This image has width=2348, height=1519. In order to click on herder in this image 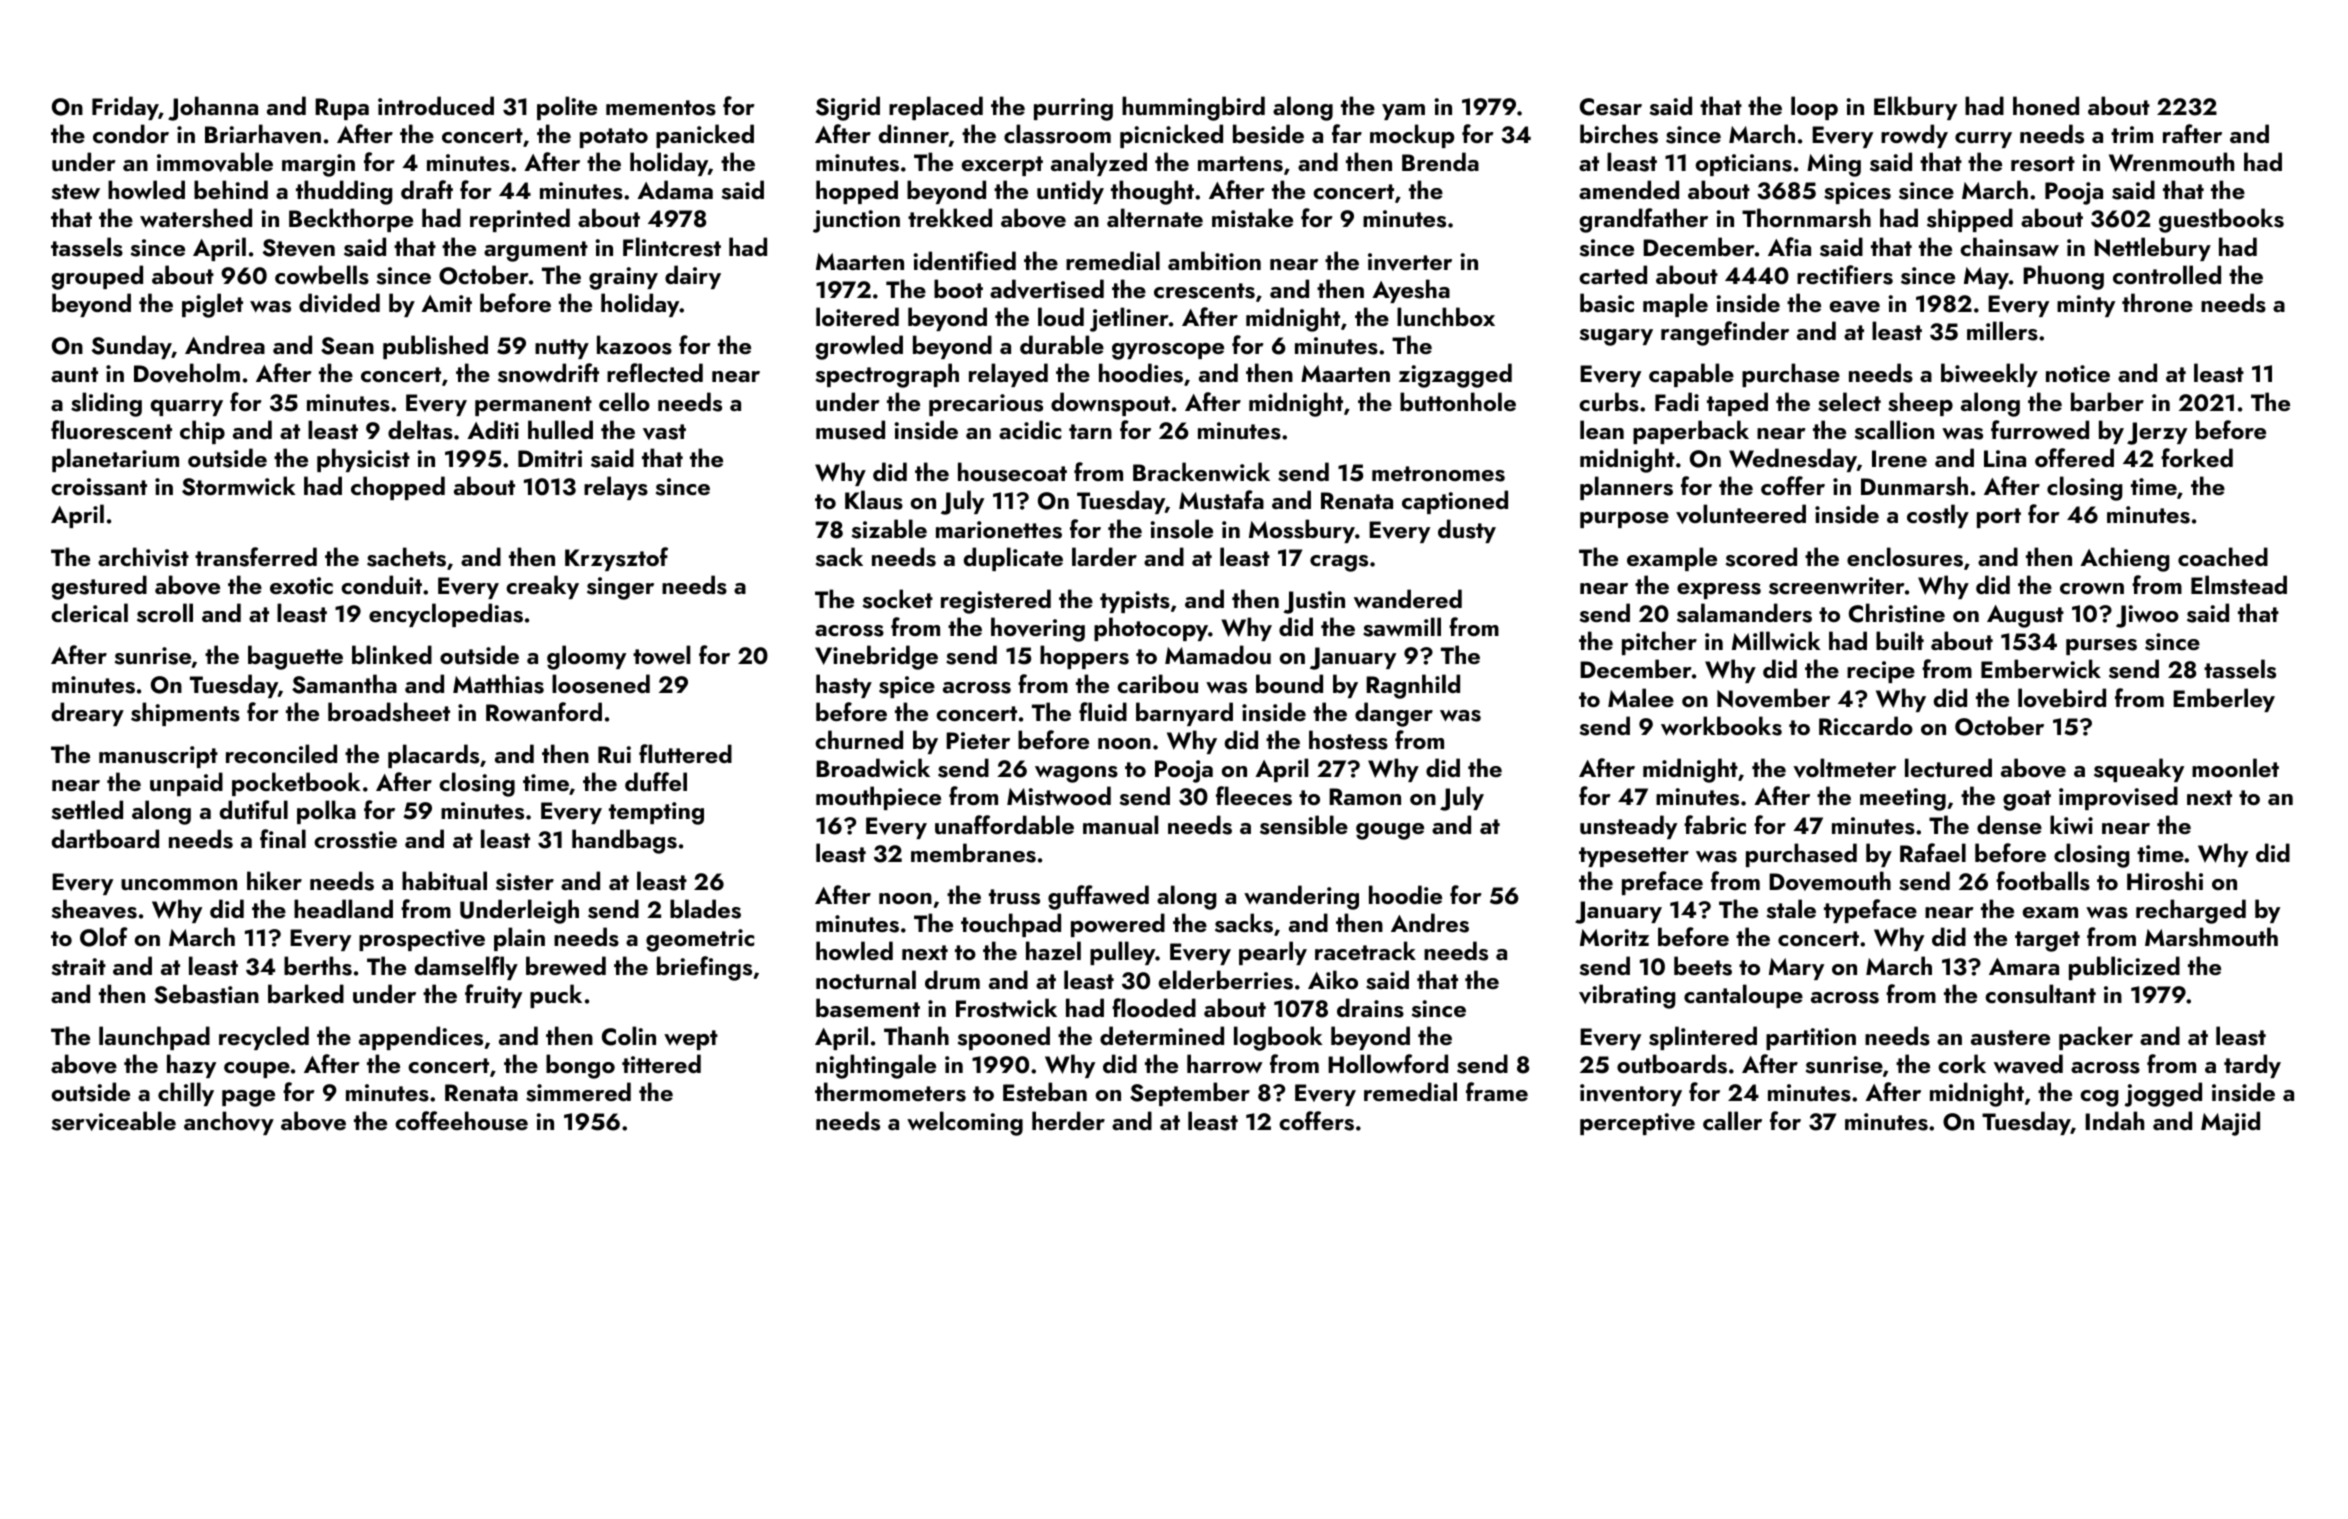, I will do `click(1068, 1120)`.
